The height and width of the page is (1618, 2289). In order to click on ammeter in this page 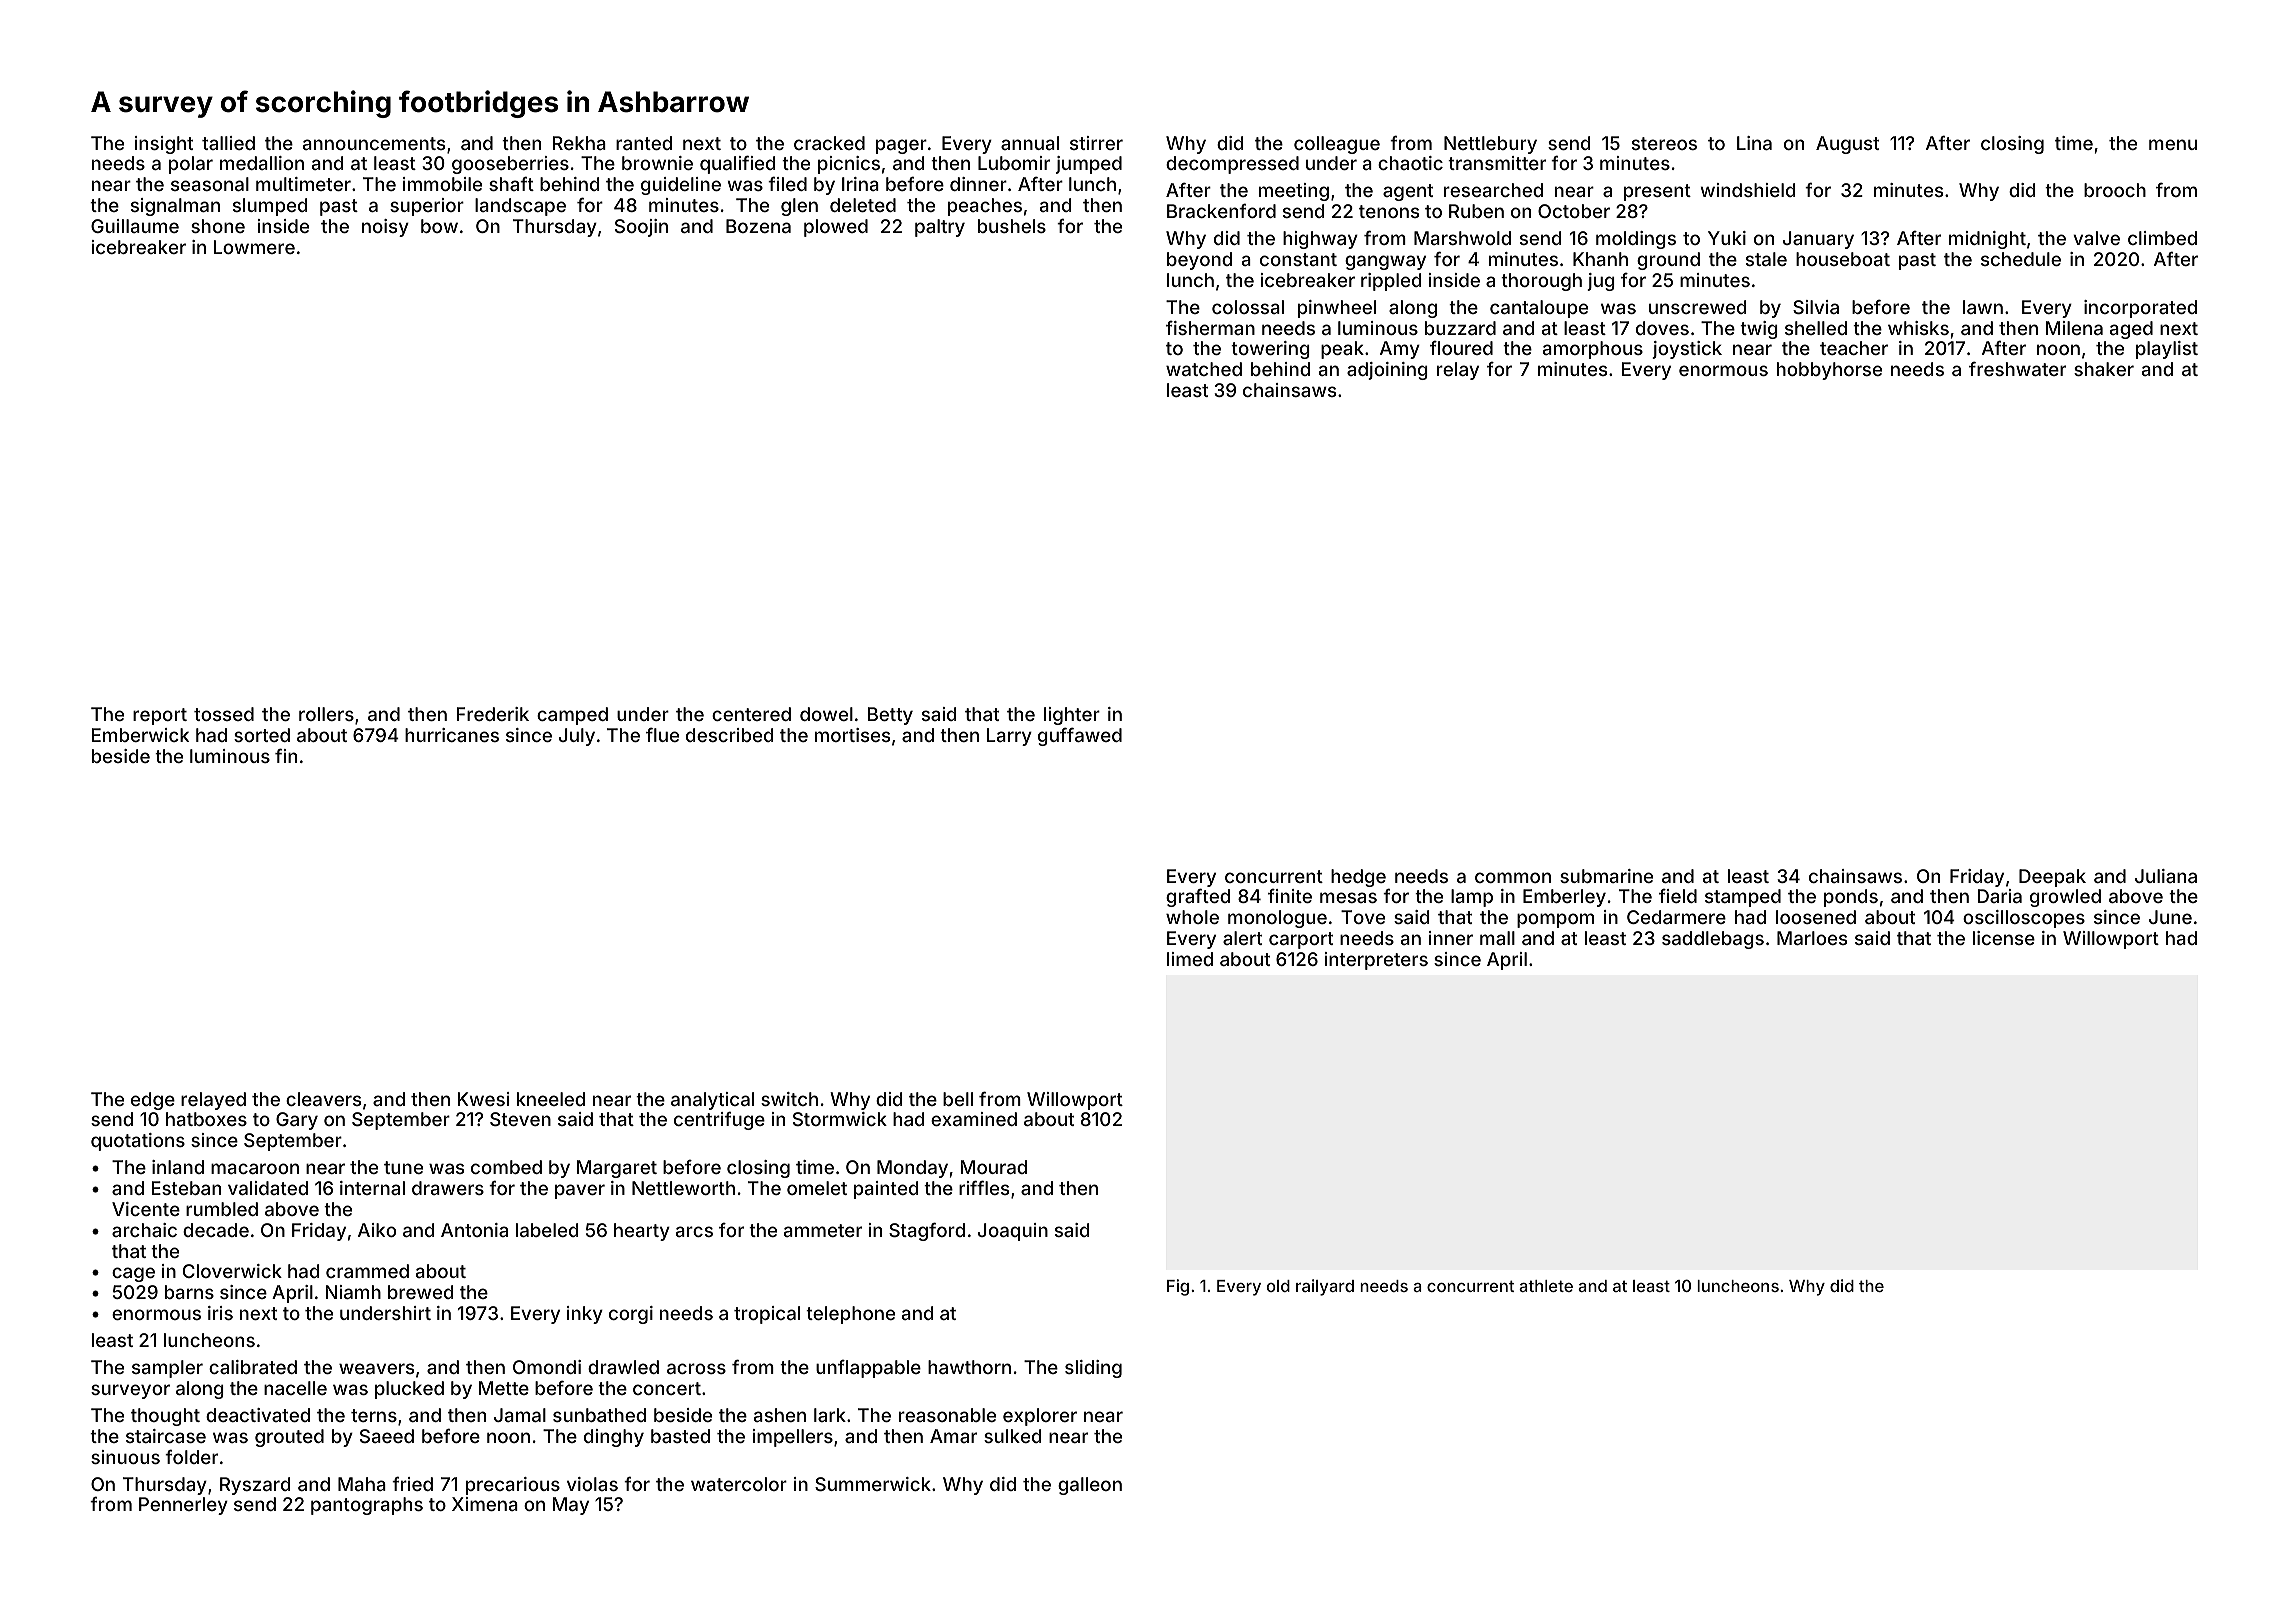, I will do `click(823, 1230)`.
